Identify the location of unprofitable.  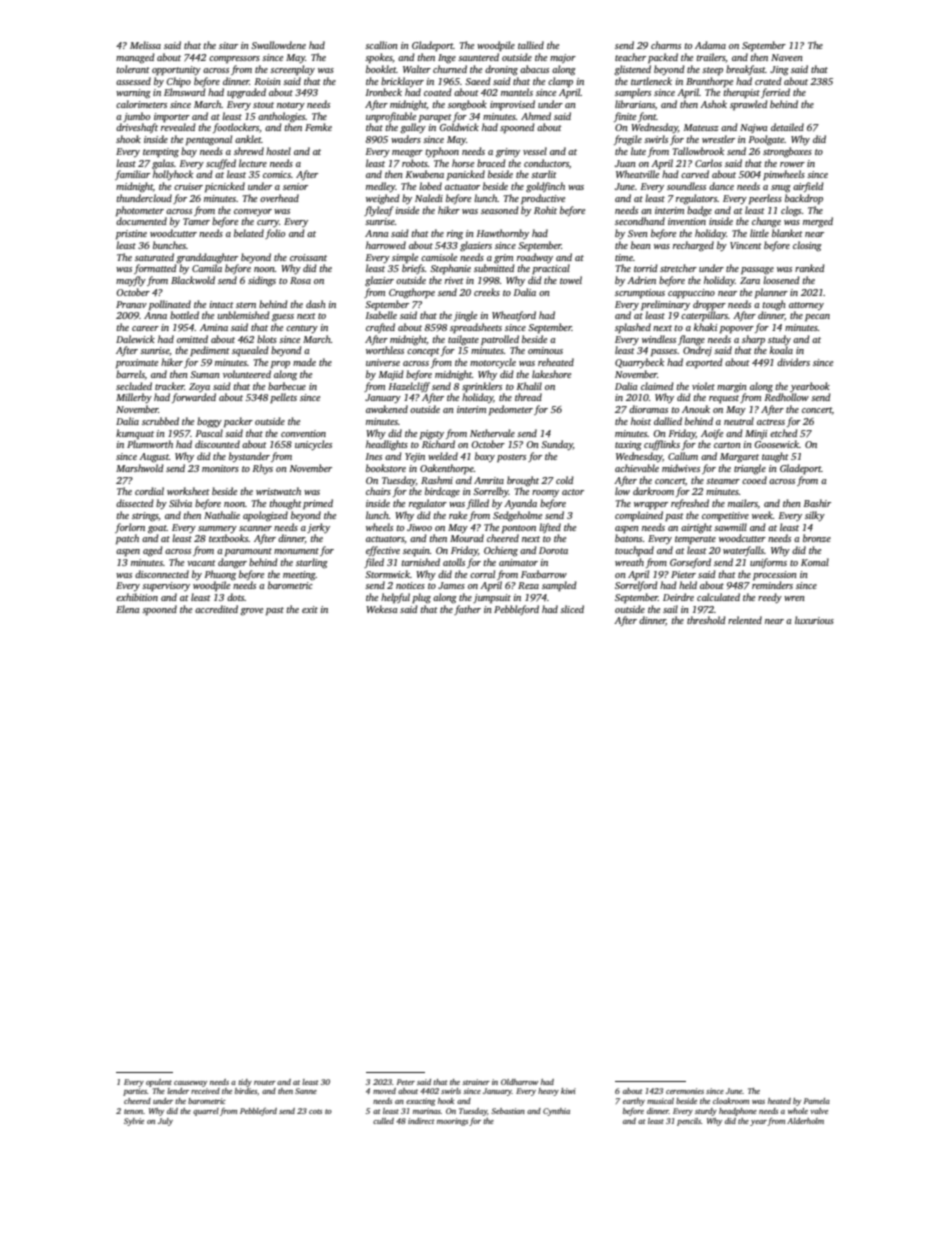
(391, 117).
